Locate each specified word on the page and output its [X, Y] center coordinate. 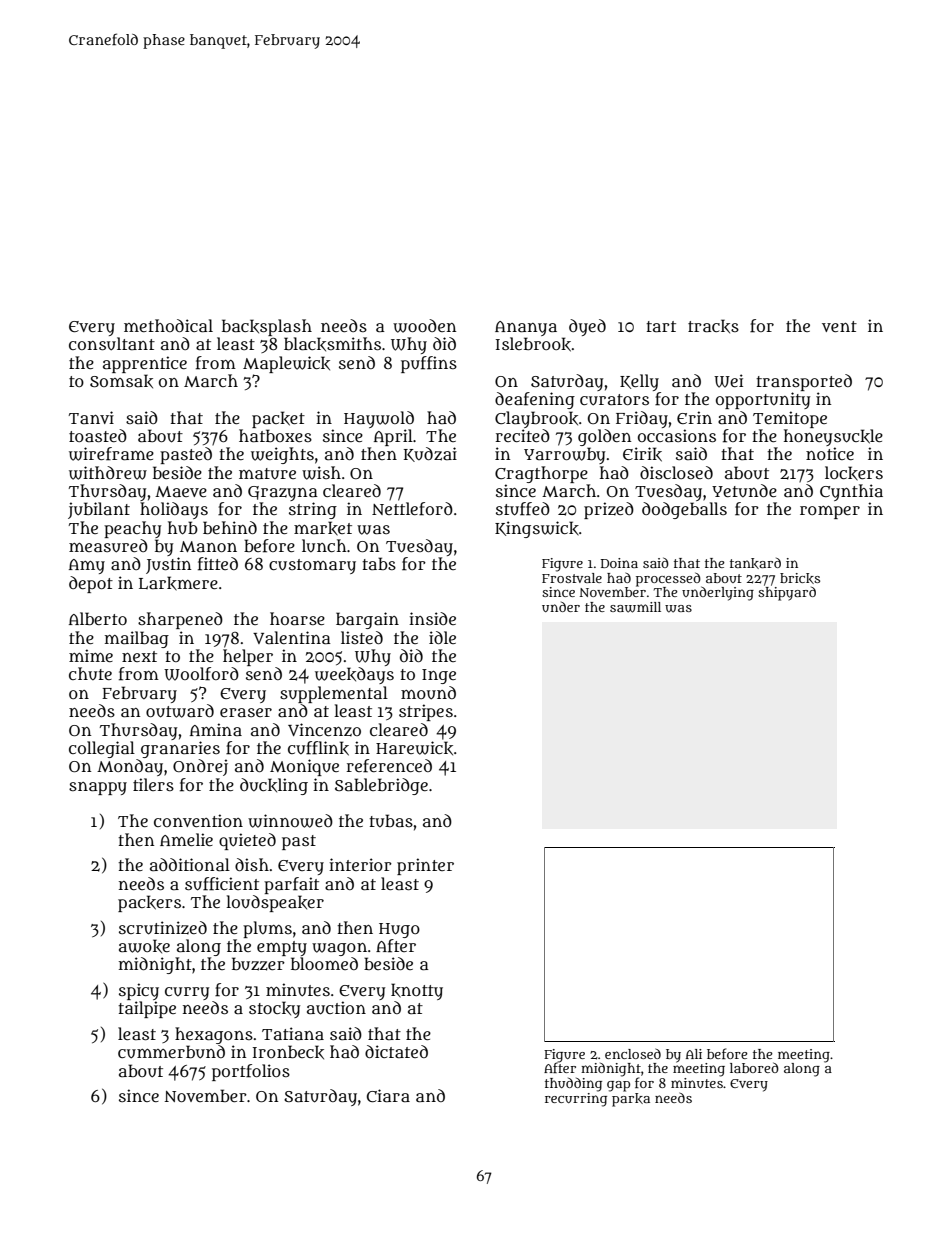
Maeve [181, 491]
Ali [694, 1054]
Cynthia [851, 492]
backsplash [267, 327]
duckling [274, 786]
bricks [800, 578]
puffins [429, 364]
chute [90, 673]
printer [425, 866]
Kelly [639, 382]
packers [149, 903]
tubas [391, 820]
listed [362, 637]
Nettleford [412, 509]
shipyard [787, 594]
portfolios [251, 1072]
